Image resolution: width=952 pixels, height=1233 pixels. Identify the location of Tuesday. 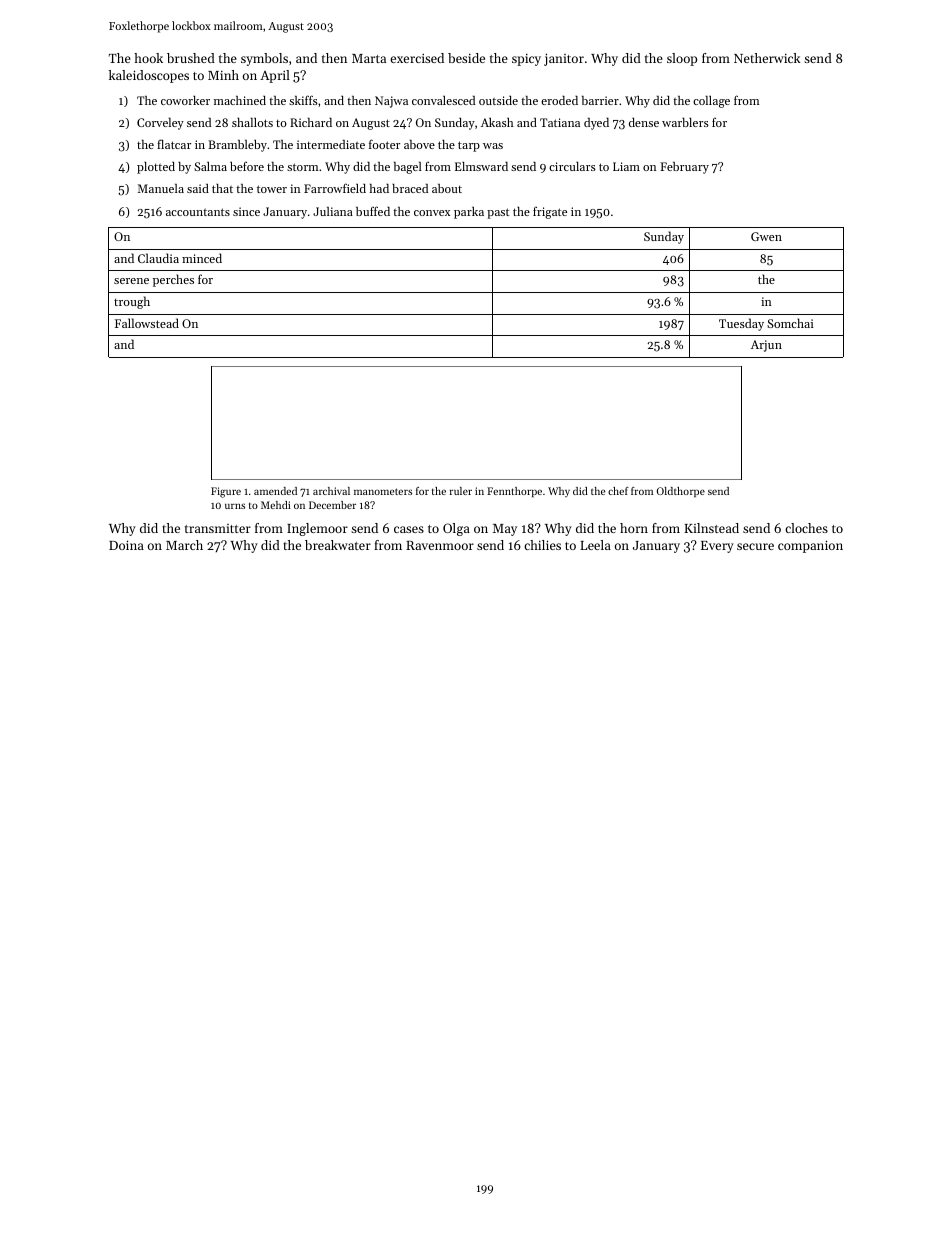
(741, 324).
